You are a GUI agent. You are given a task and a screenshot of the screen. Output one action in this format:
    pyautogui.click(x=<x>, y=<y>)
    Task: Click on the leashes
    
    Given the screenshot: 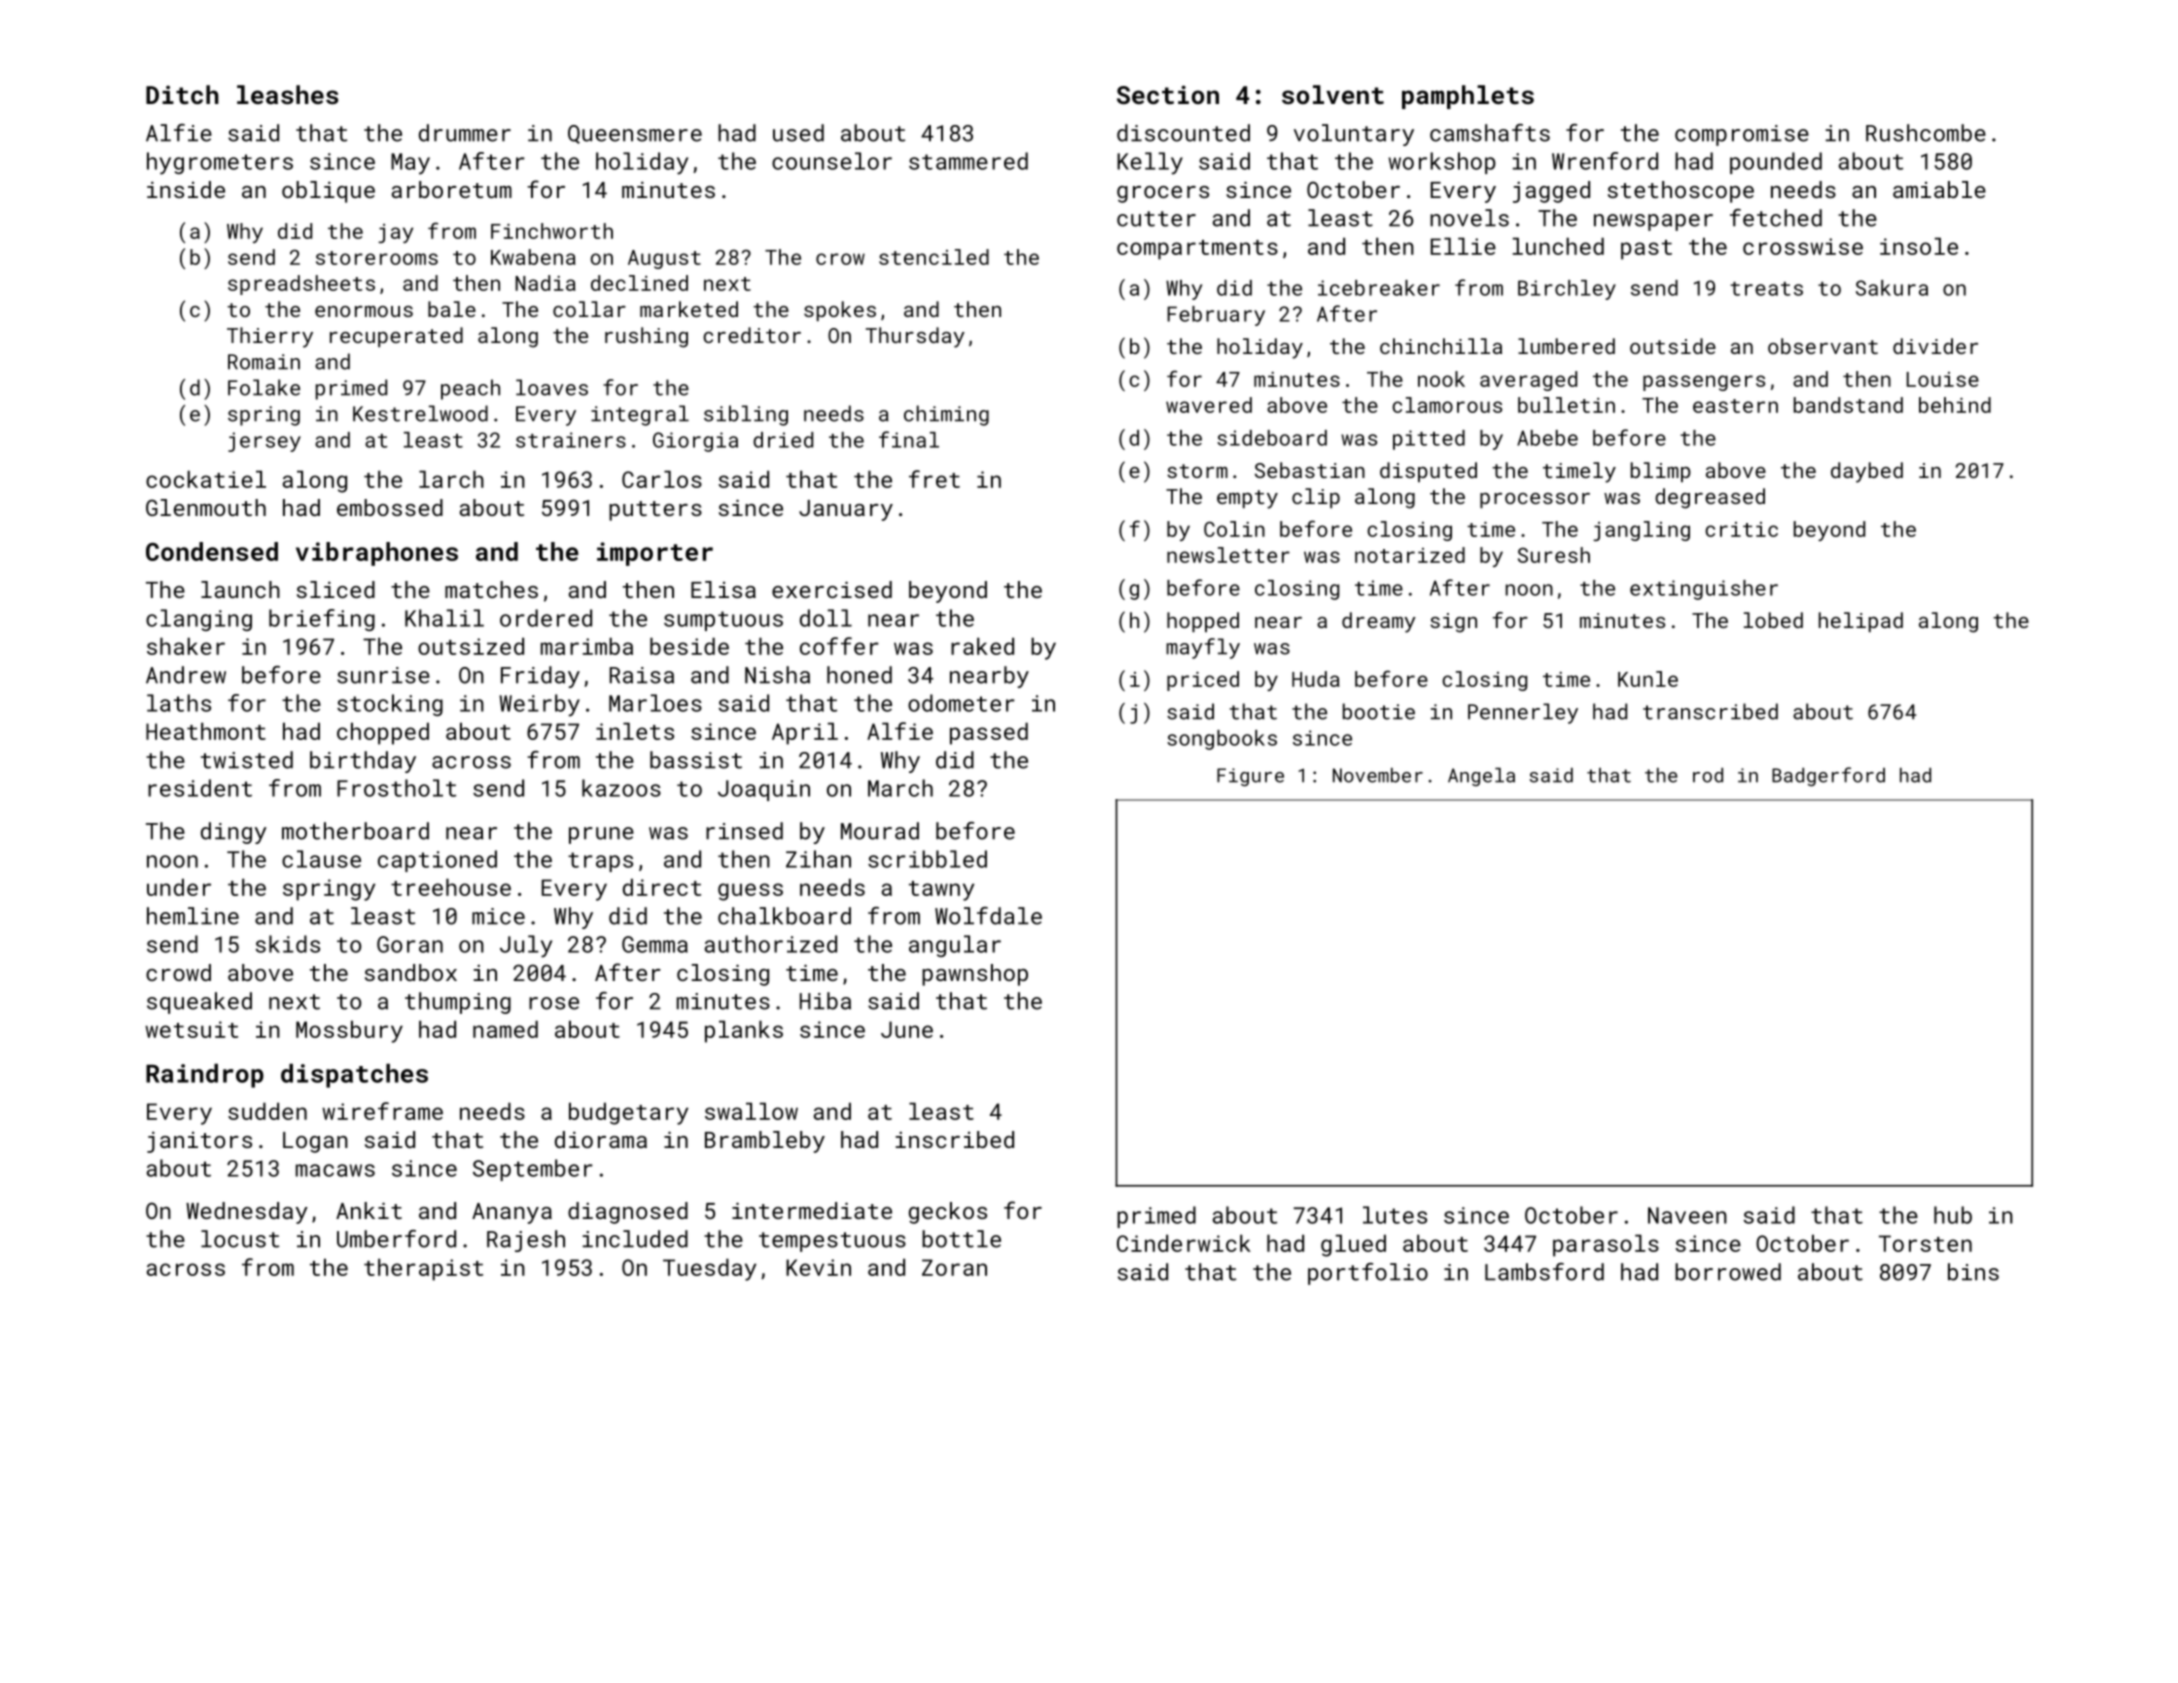 What is the action you would take?
    pyautogui.click(x=287, y=94)
